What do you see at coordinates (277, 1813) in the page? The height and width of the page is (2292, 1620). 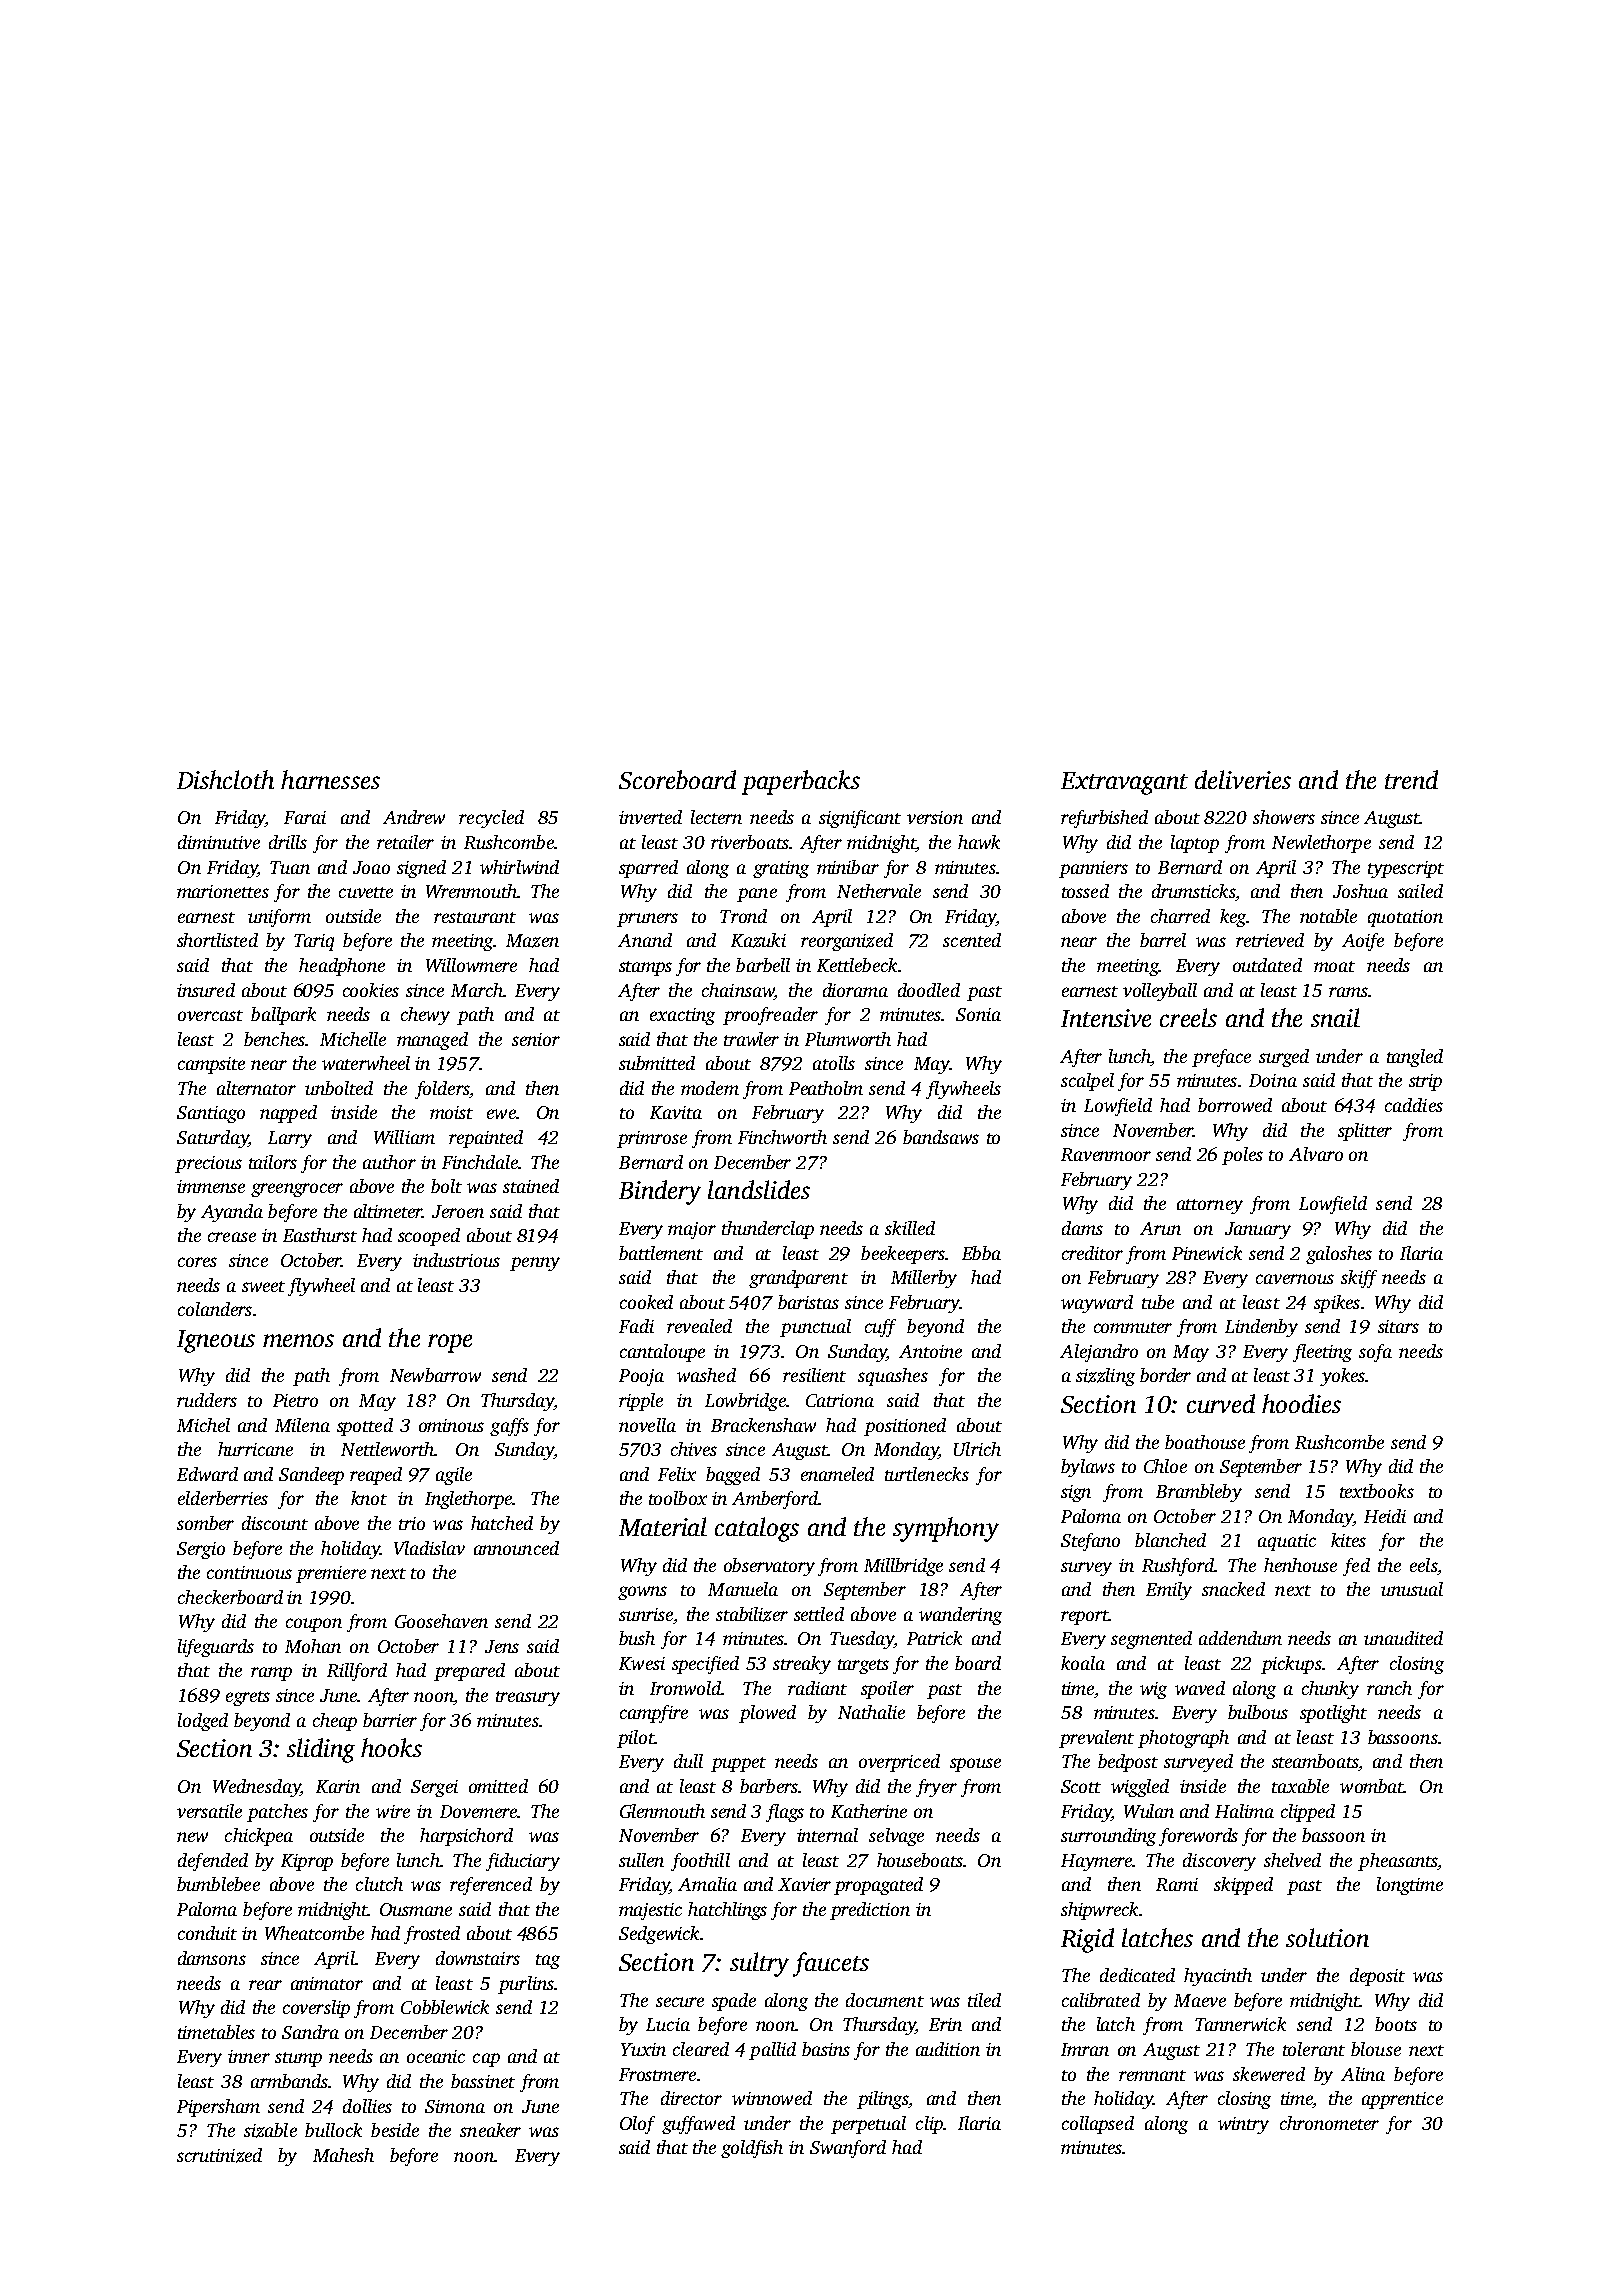 I see `patches` at bounding box center [277, 1813].
